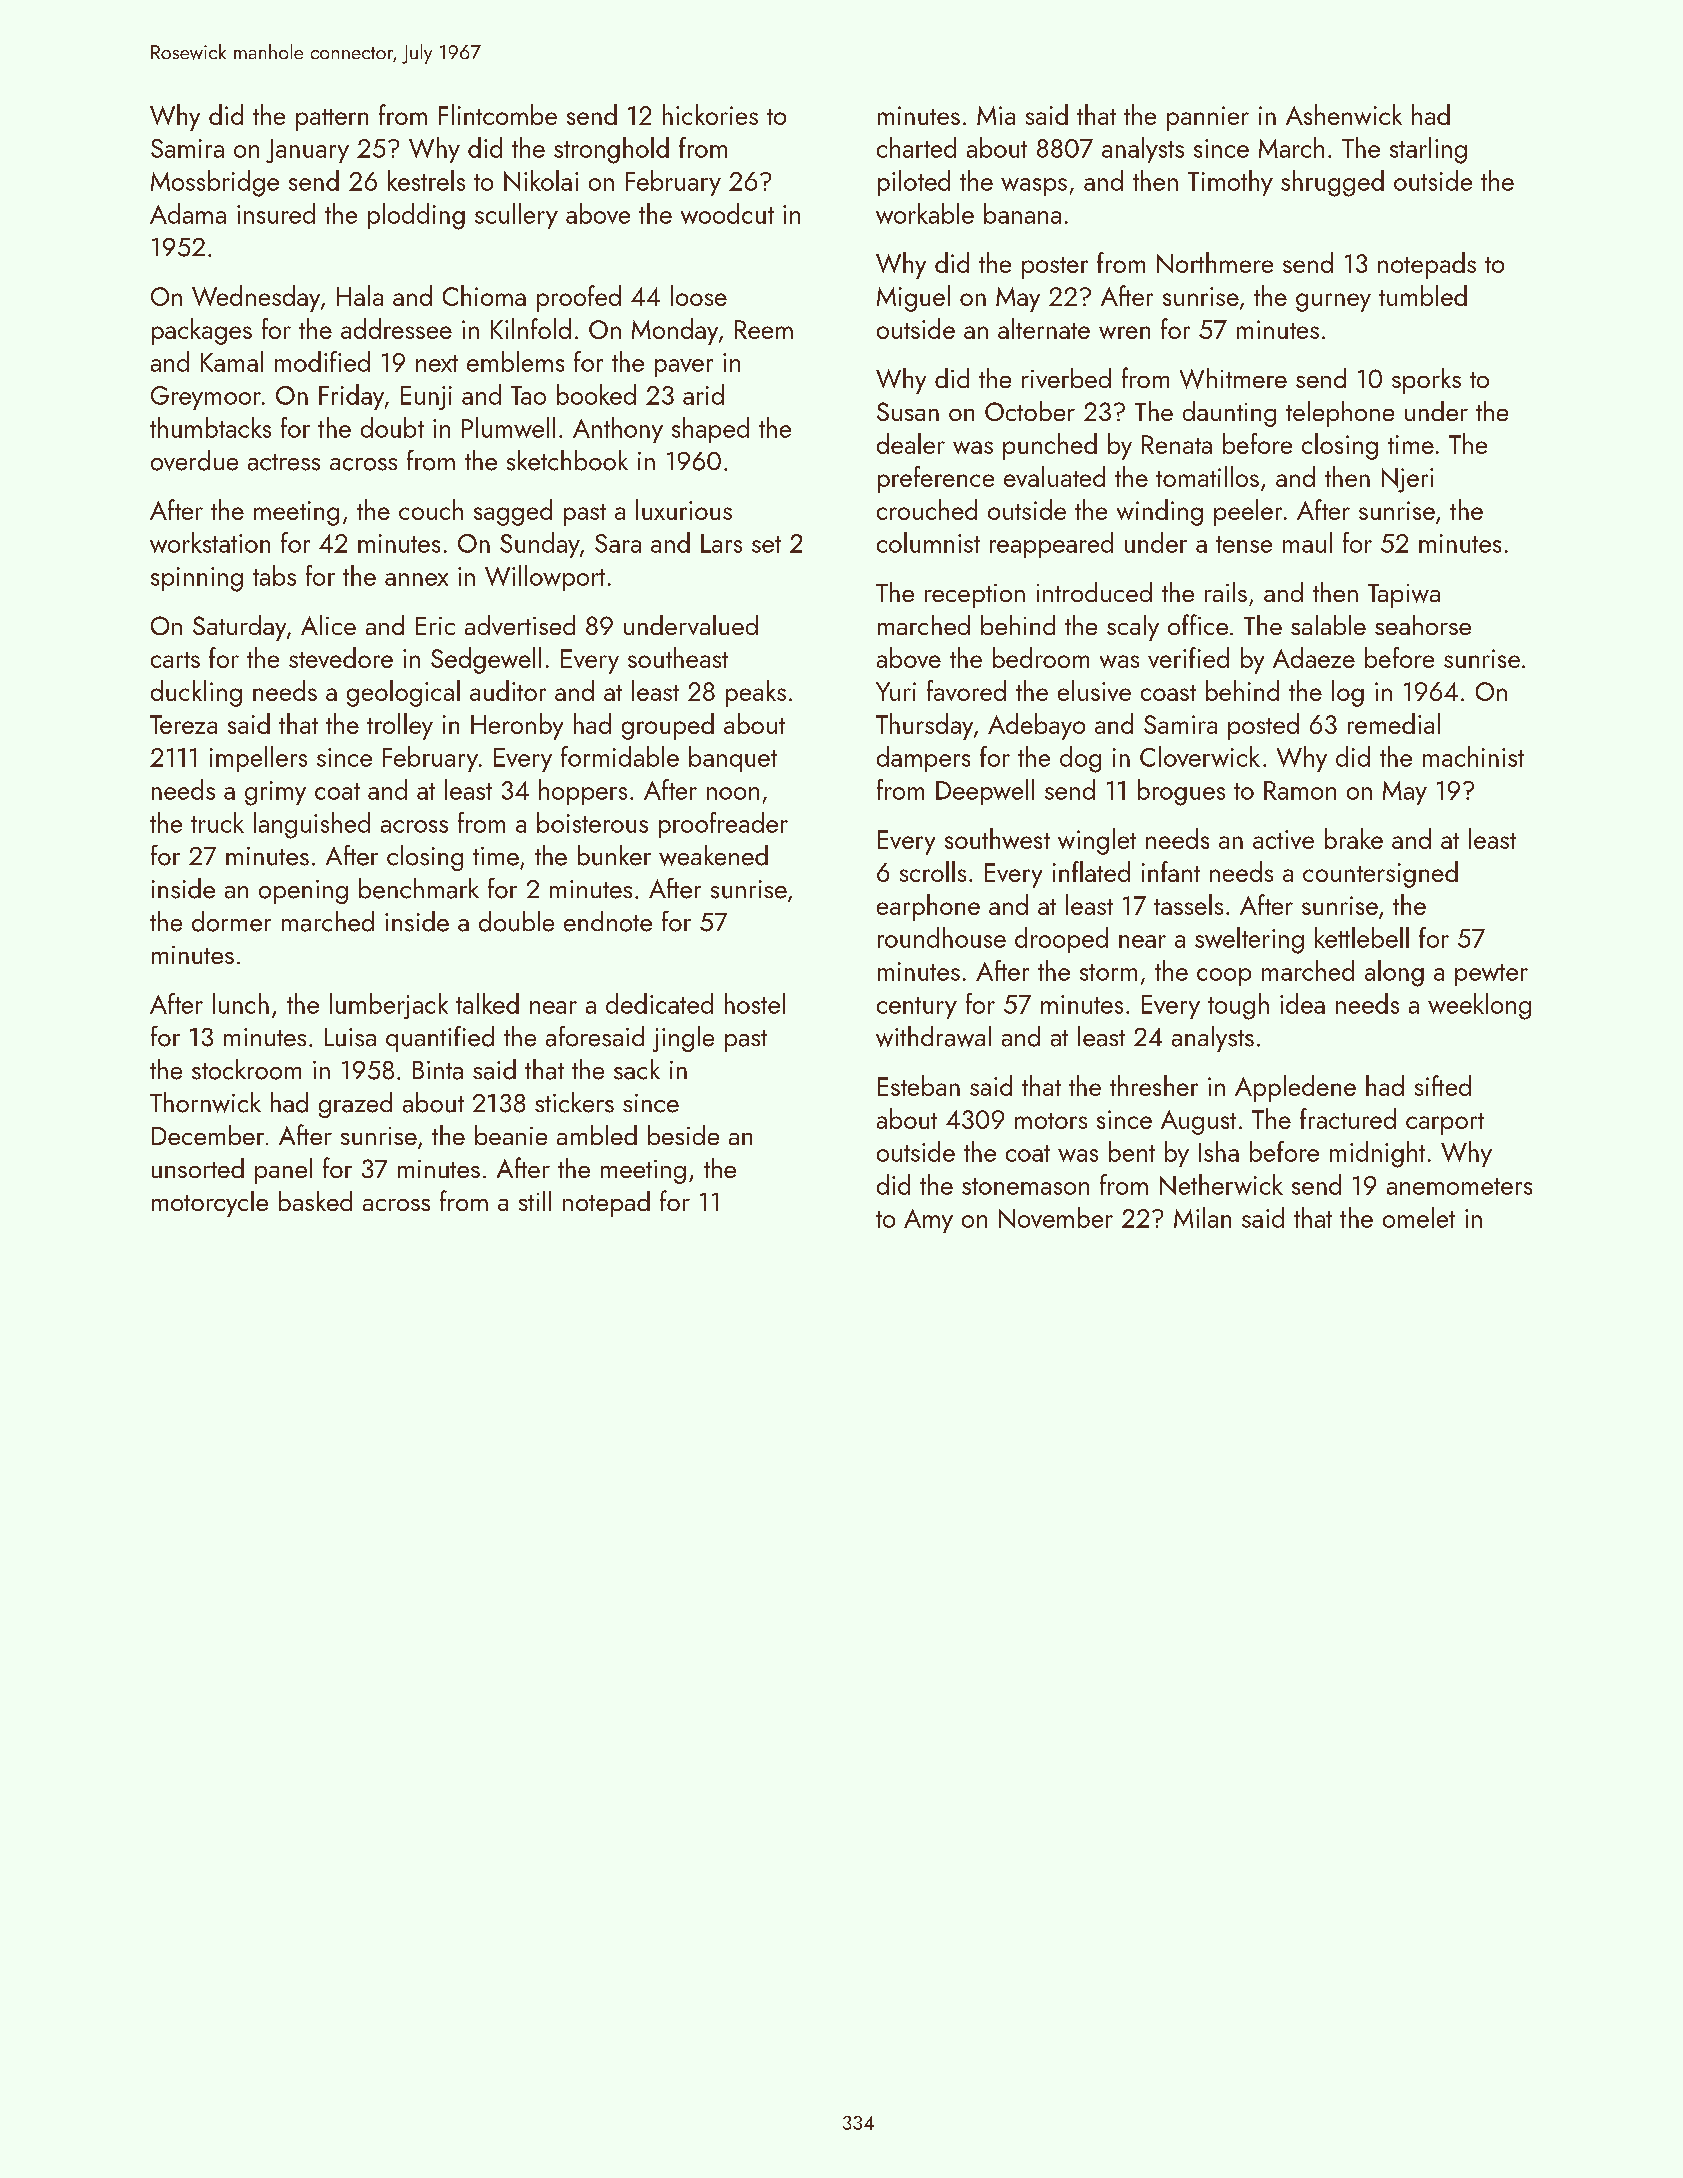 This page has height=2178, width=1683. I want to click on Reem, so click(764, 329).
